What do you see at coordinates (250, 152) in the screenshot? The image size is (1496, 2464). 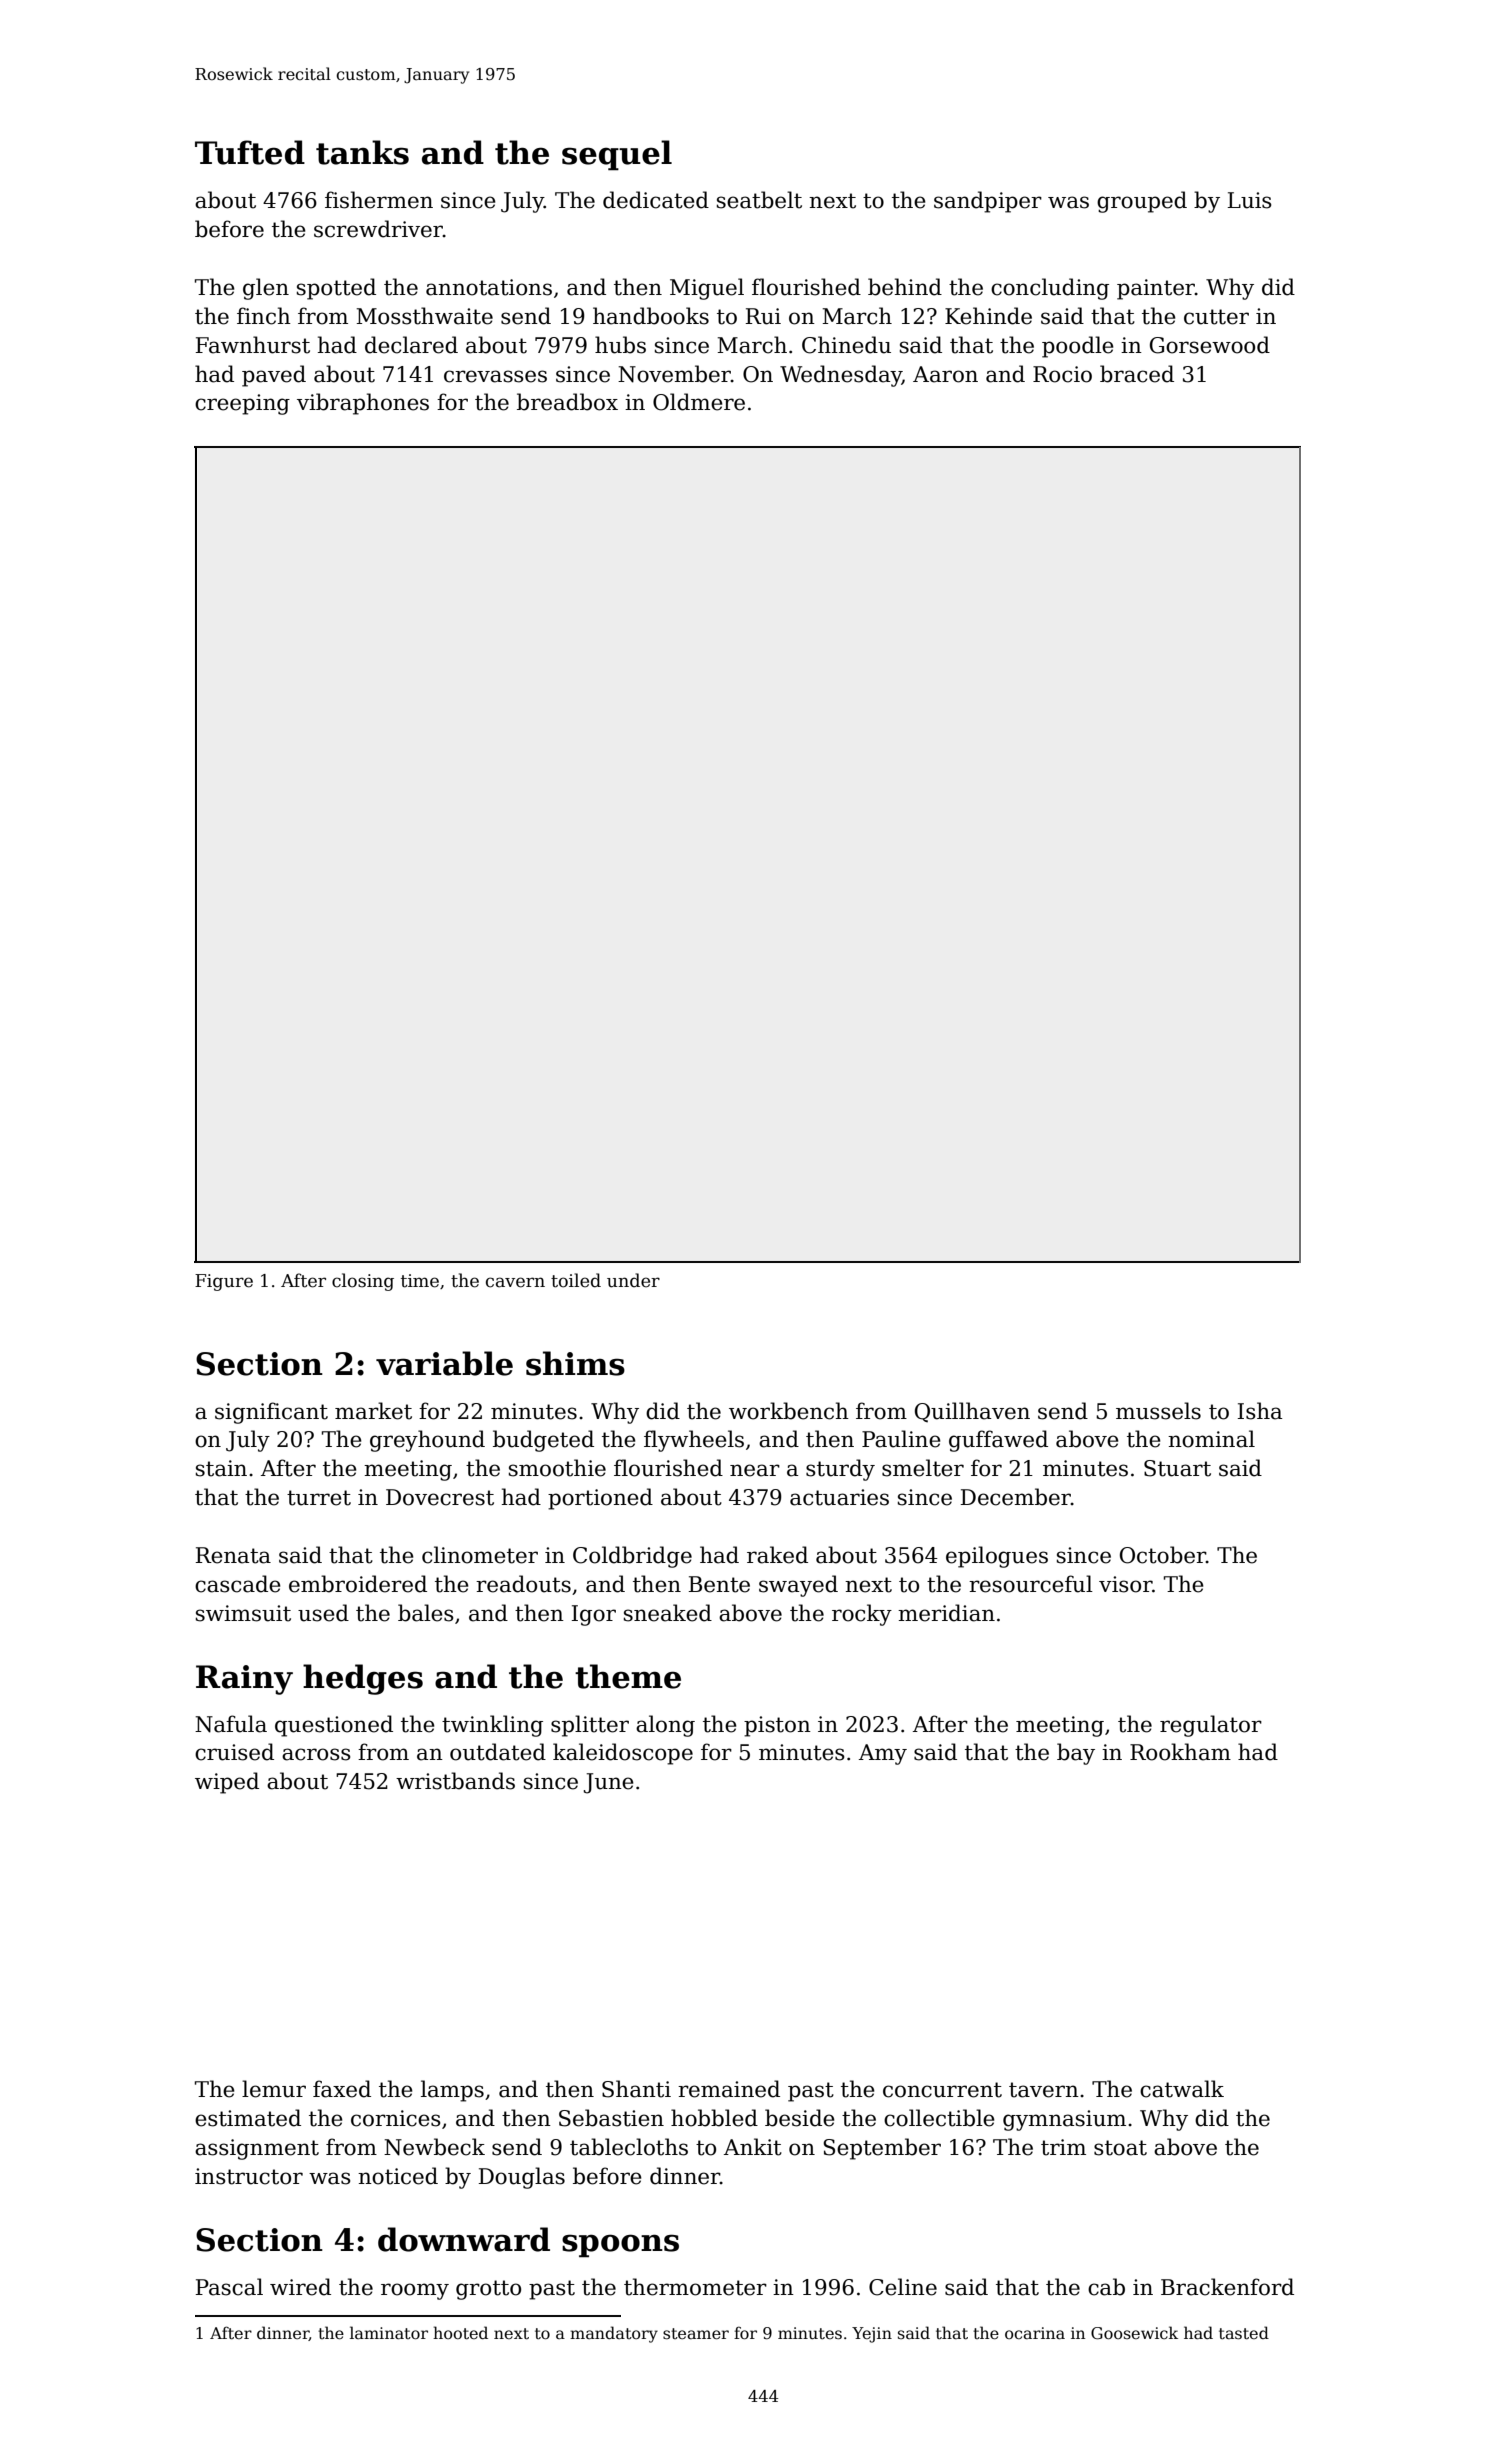 I see `Tufted` at bounding box center [250, 152].
